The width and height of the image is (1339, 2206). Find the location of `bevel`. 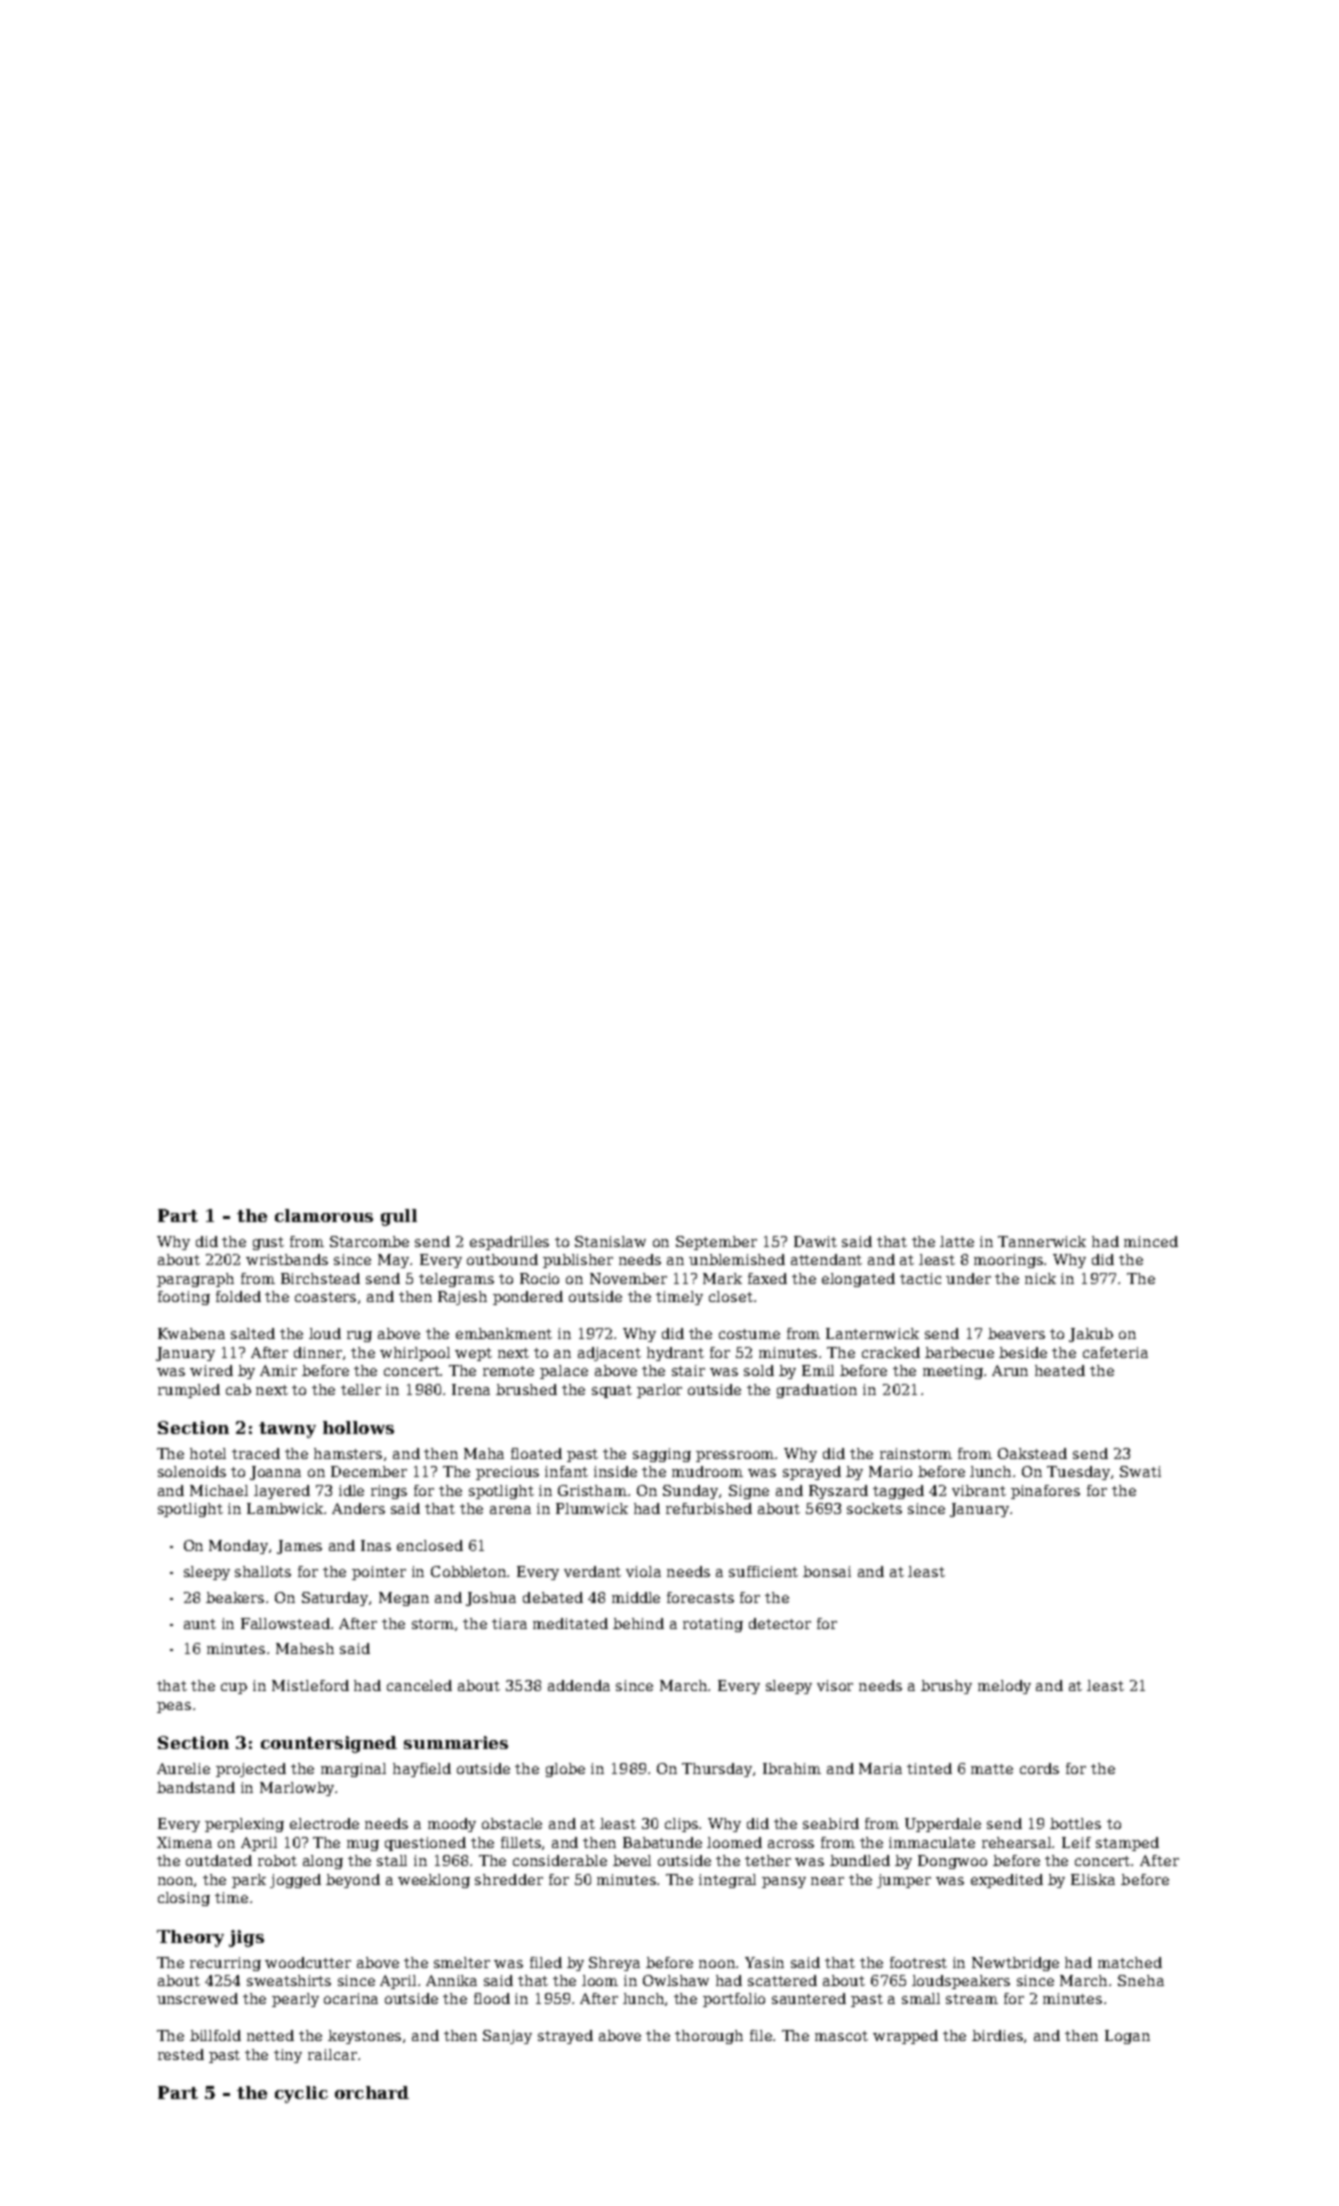

bevel is located at coordinates (632, 1860).
